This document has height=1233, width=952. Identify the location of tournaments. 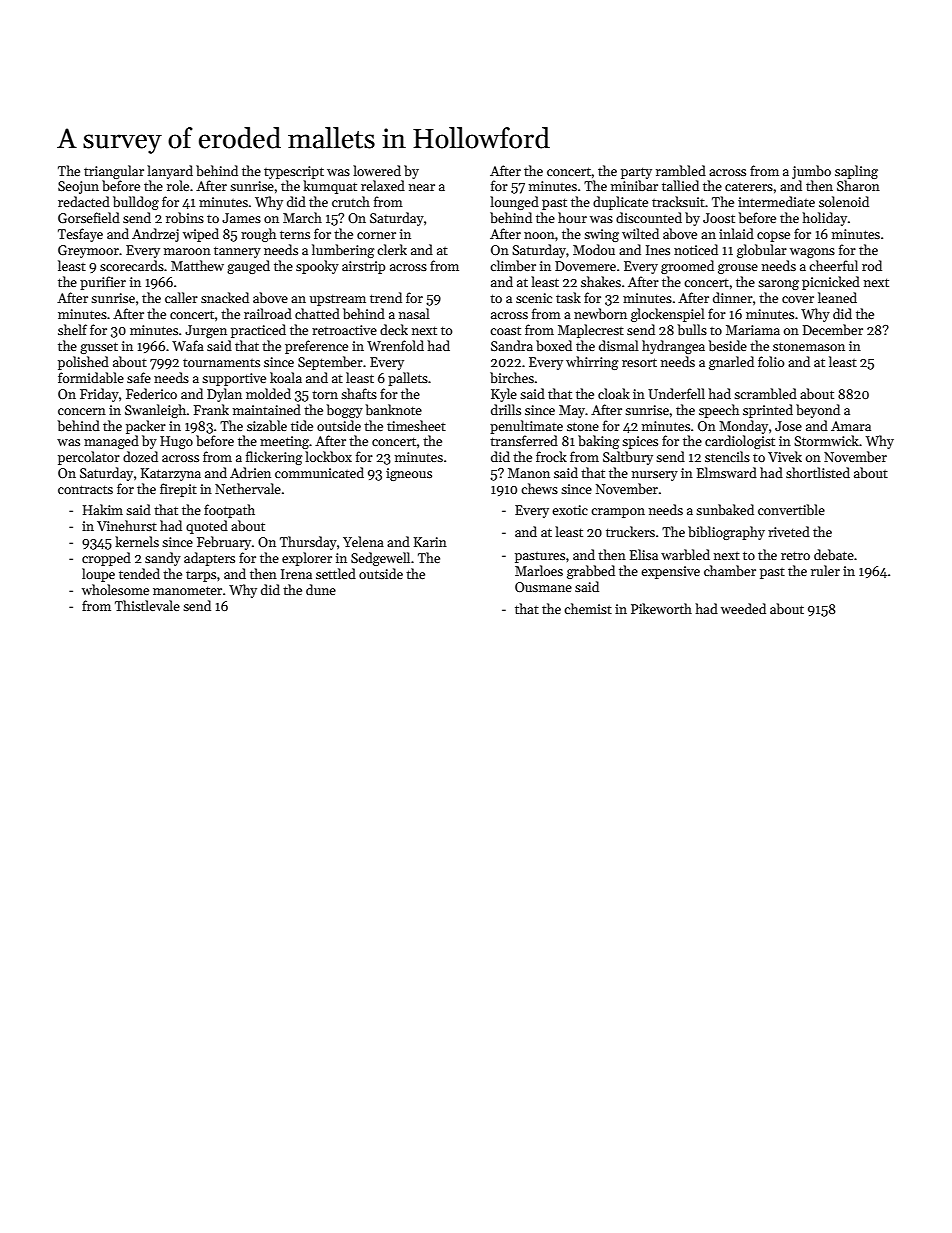
(221, 363).
